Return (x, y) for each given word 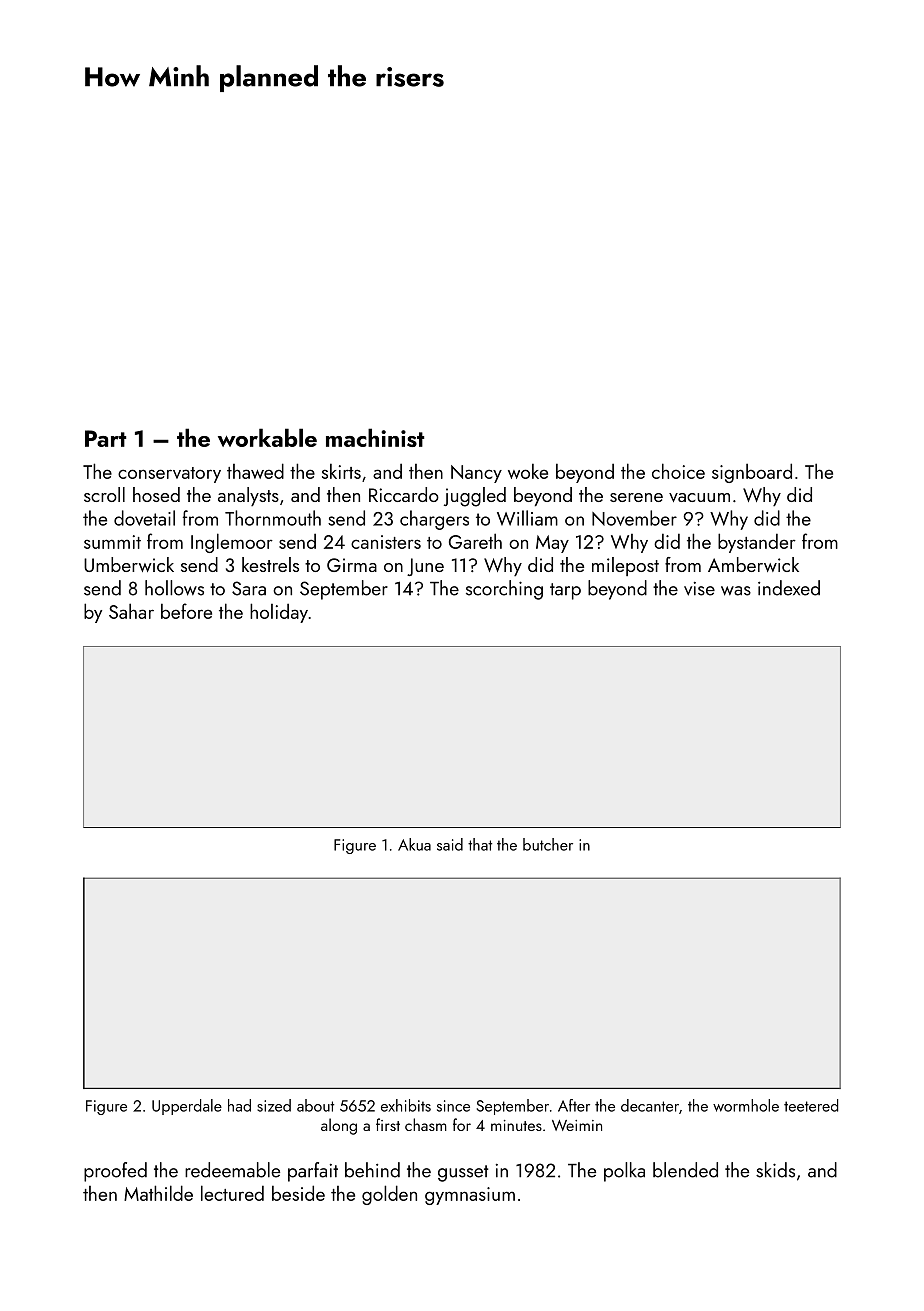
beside (298, 1193)
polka (624, 1172)
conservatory (169, 475)
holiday (279, 613)
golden (389, 1195)
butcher (548, 844)
